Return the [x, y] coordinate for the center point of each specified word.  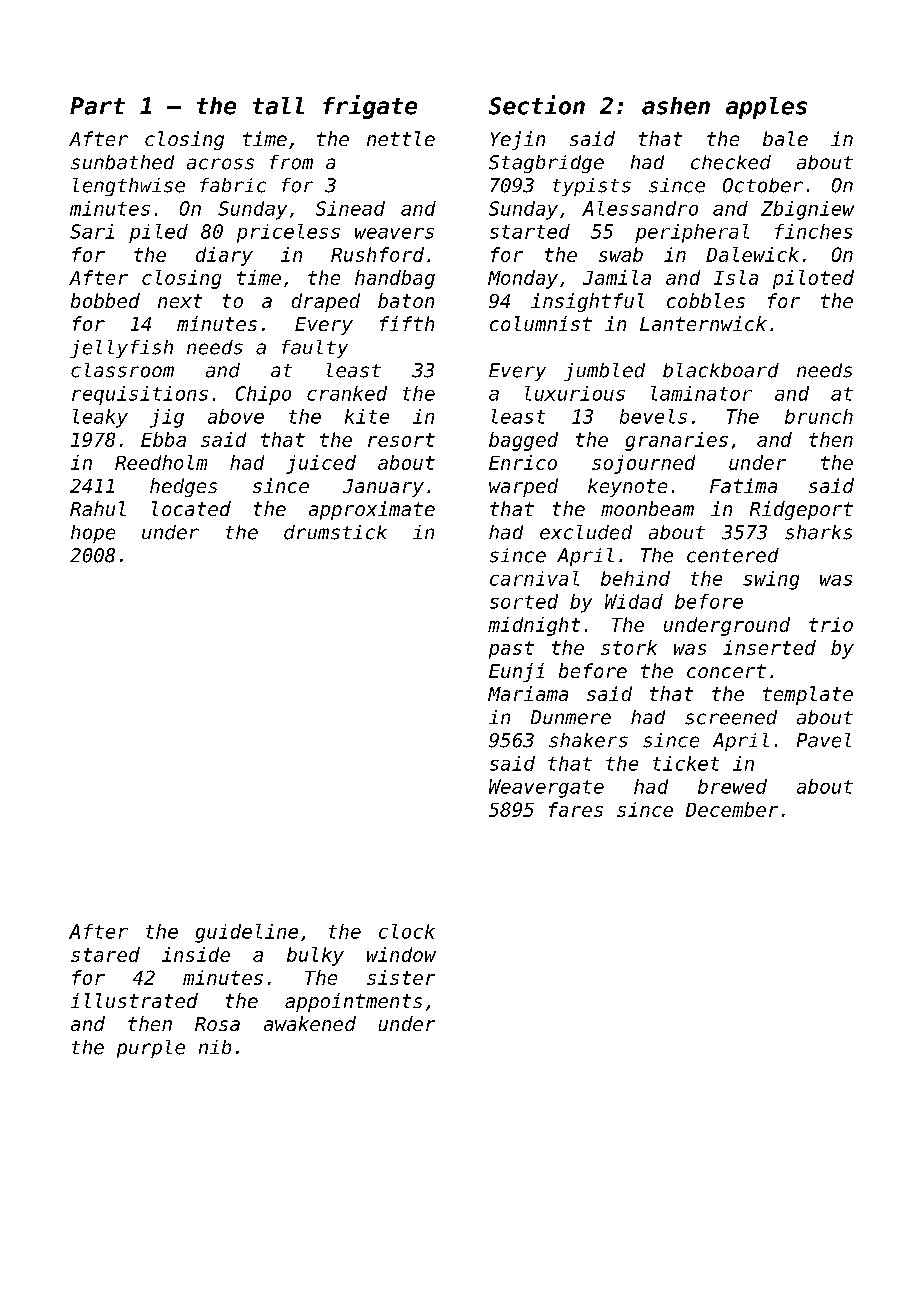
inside [196, 954]
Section [537, 105]
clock [407, 931]
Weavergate [546, 788]
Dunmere [571, 717]
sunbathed [122, 162]
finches [813, 231]
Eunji [516, 672]
